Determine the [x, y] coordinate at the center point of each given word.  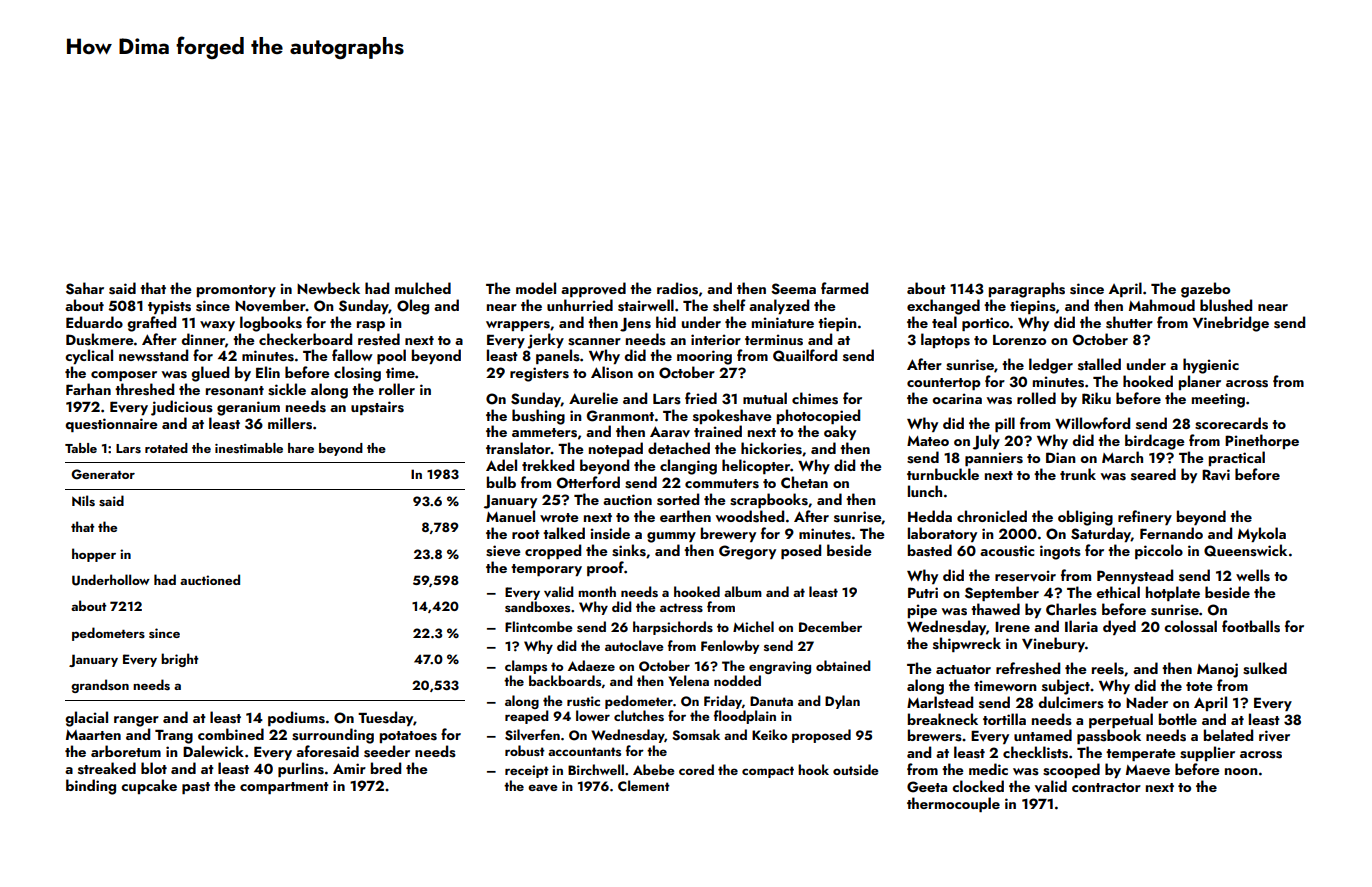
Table [81, 448]
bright [179, 660]
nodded [737, 680]
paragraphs [1027, 290]
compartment [284, 788]
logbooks [271, 324]
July [986, 442]
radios [677, 288]
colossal [1190, 626]
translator [518, 448]
